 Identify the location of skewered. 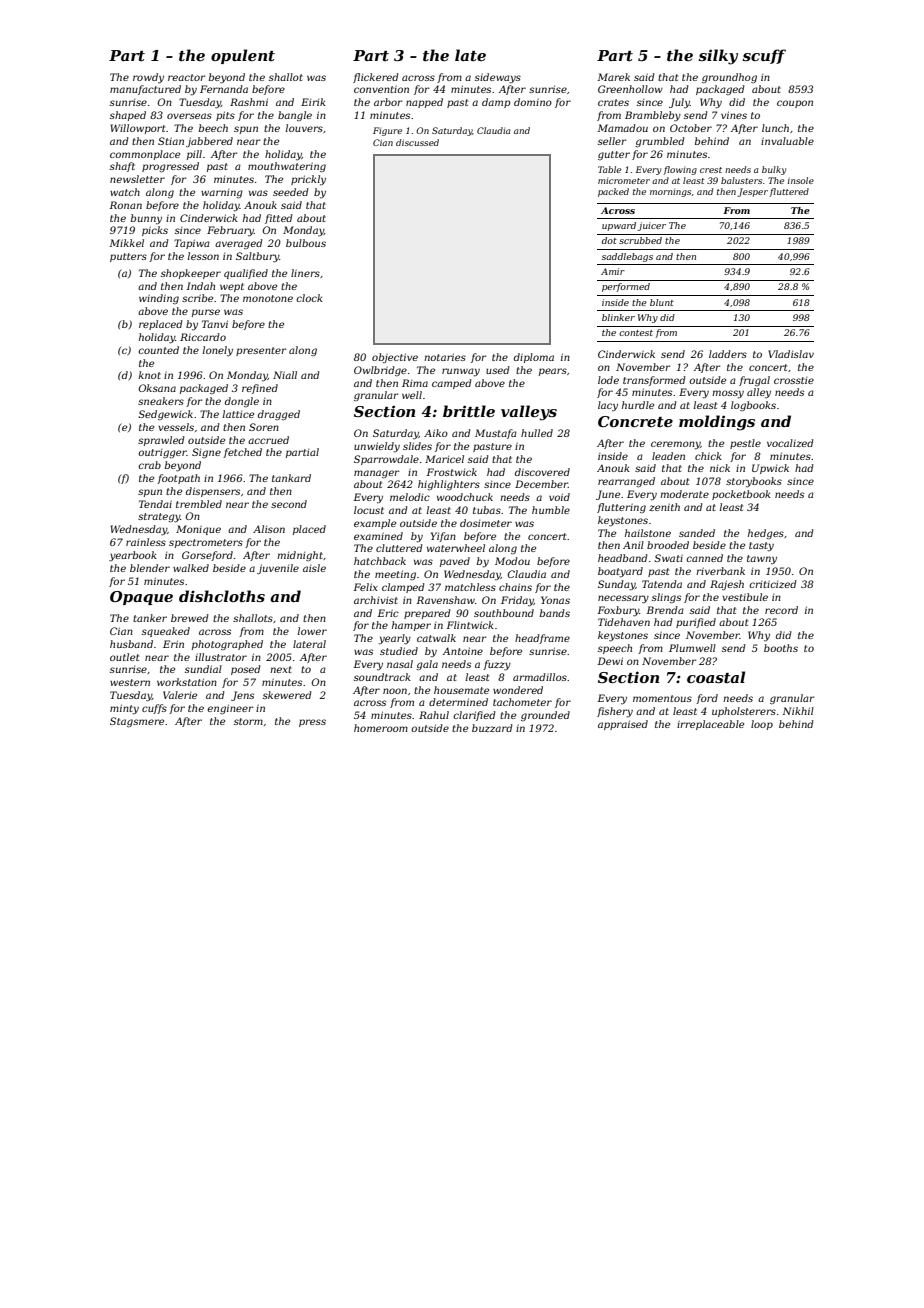
(287, 695).
